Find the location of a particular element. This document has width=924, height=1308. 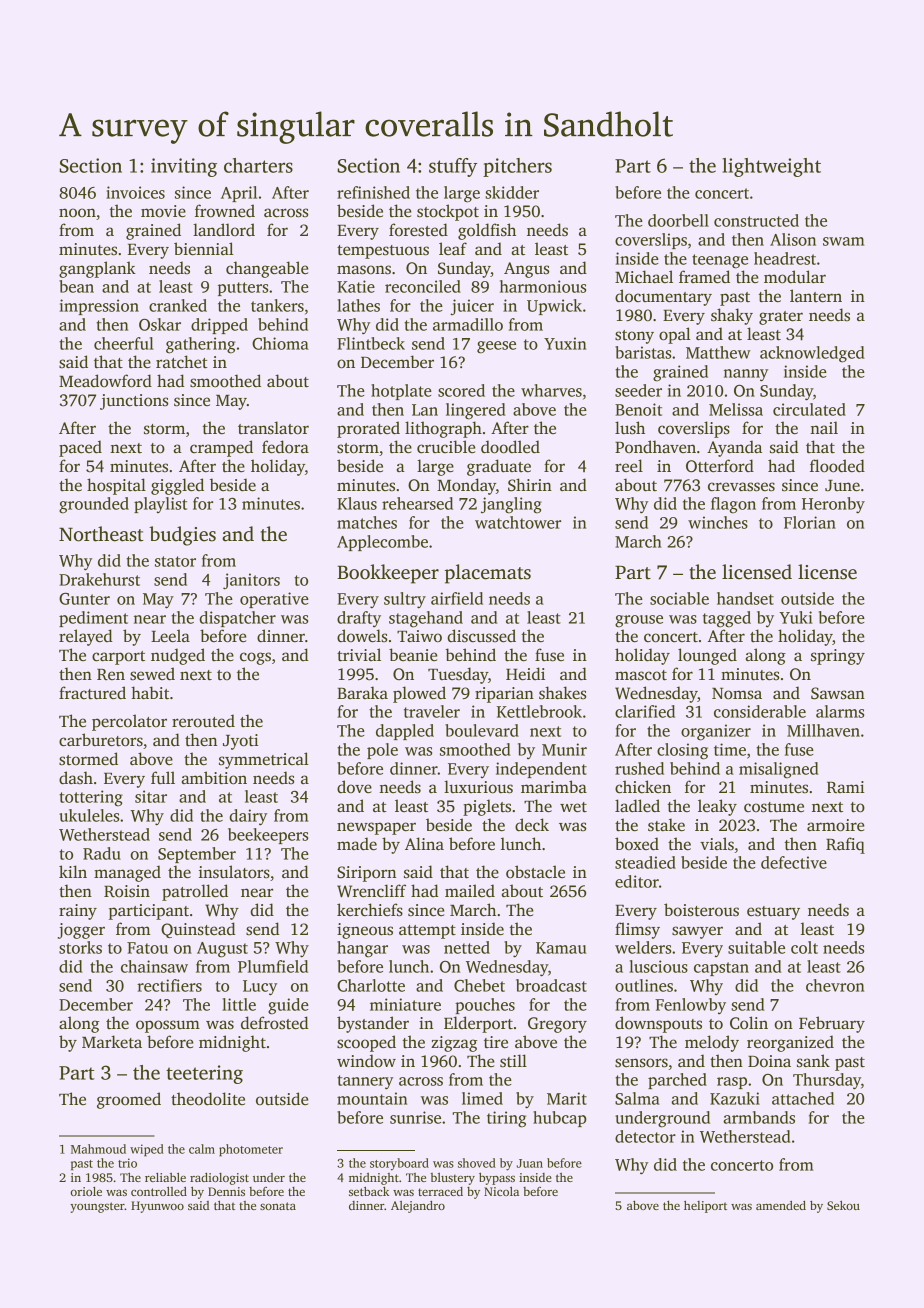

bystander is located at coordinates (373, 1024).
